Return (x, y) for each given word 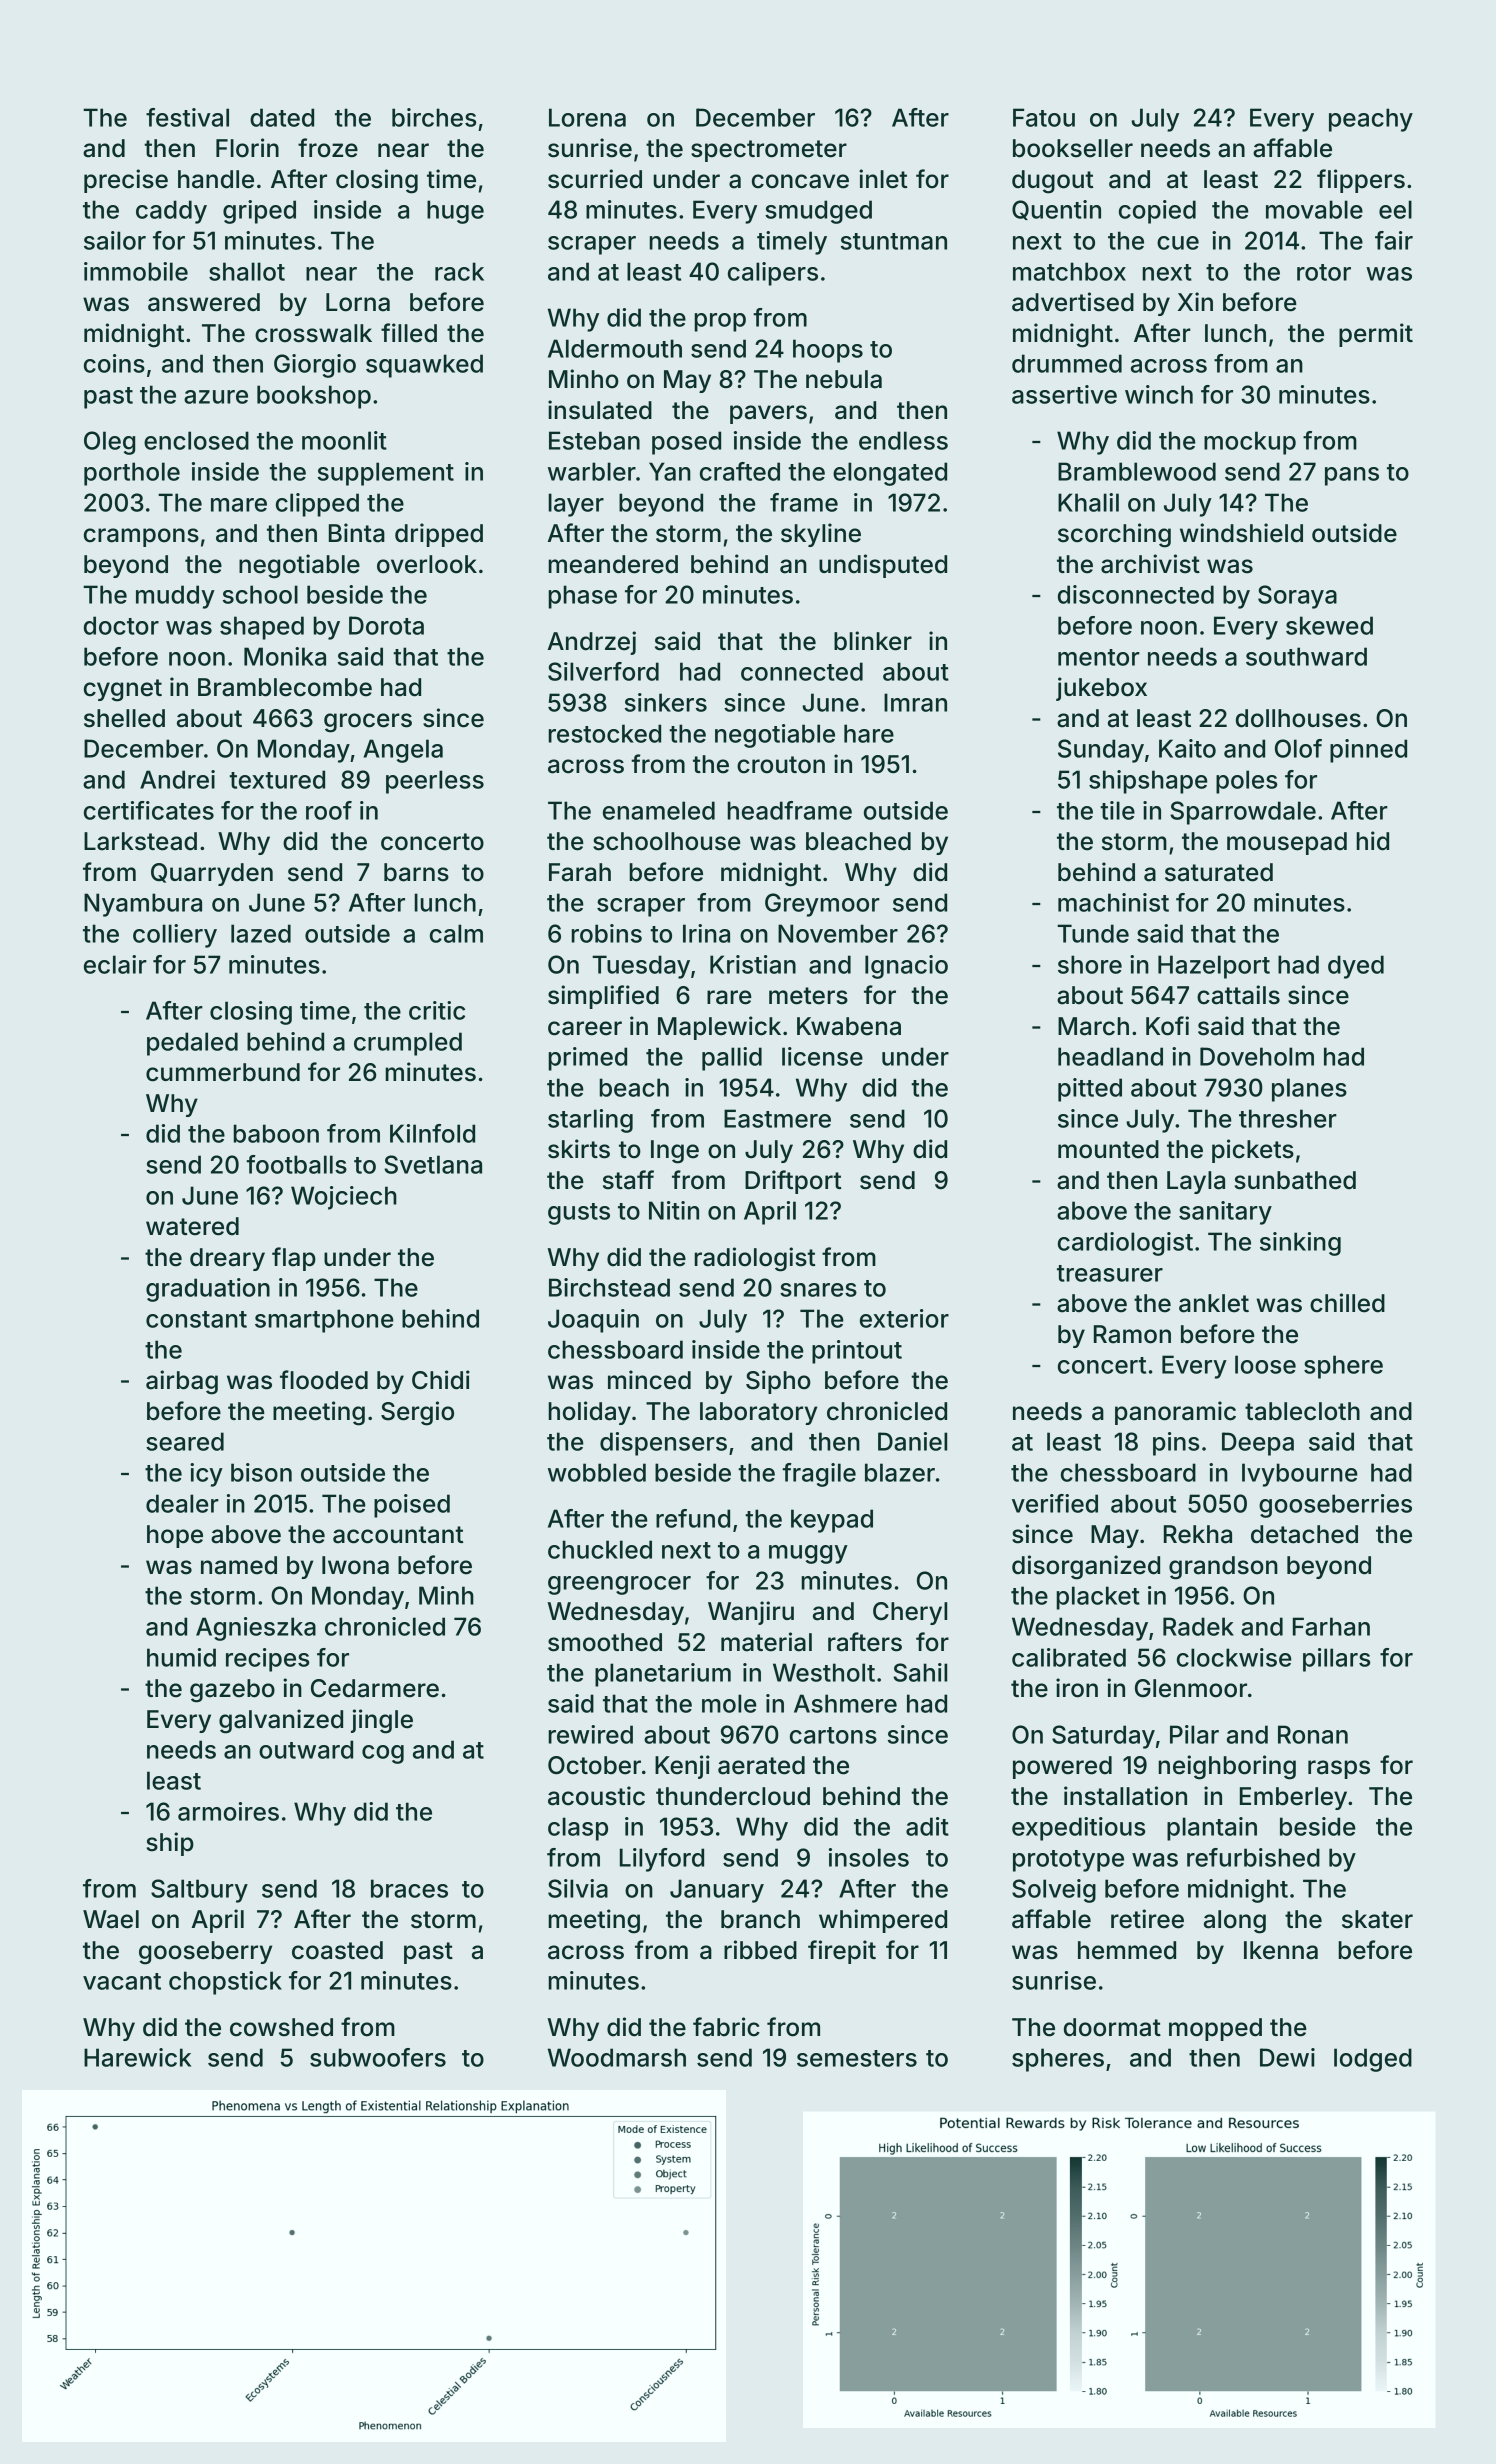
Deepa (1258, 1444)
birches (434, 117)
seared (185, 1441)
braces (409, 1888)
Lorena (587, 117)
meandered (613, 564)
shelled (124, 718)
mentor (1099, 657)
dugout (1053, 182)
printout (857, 1352)
